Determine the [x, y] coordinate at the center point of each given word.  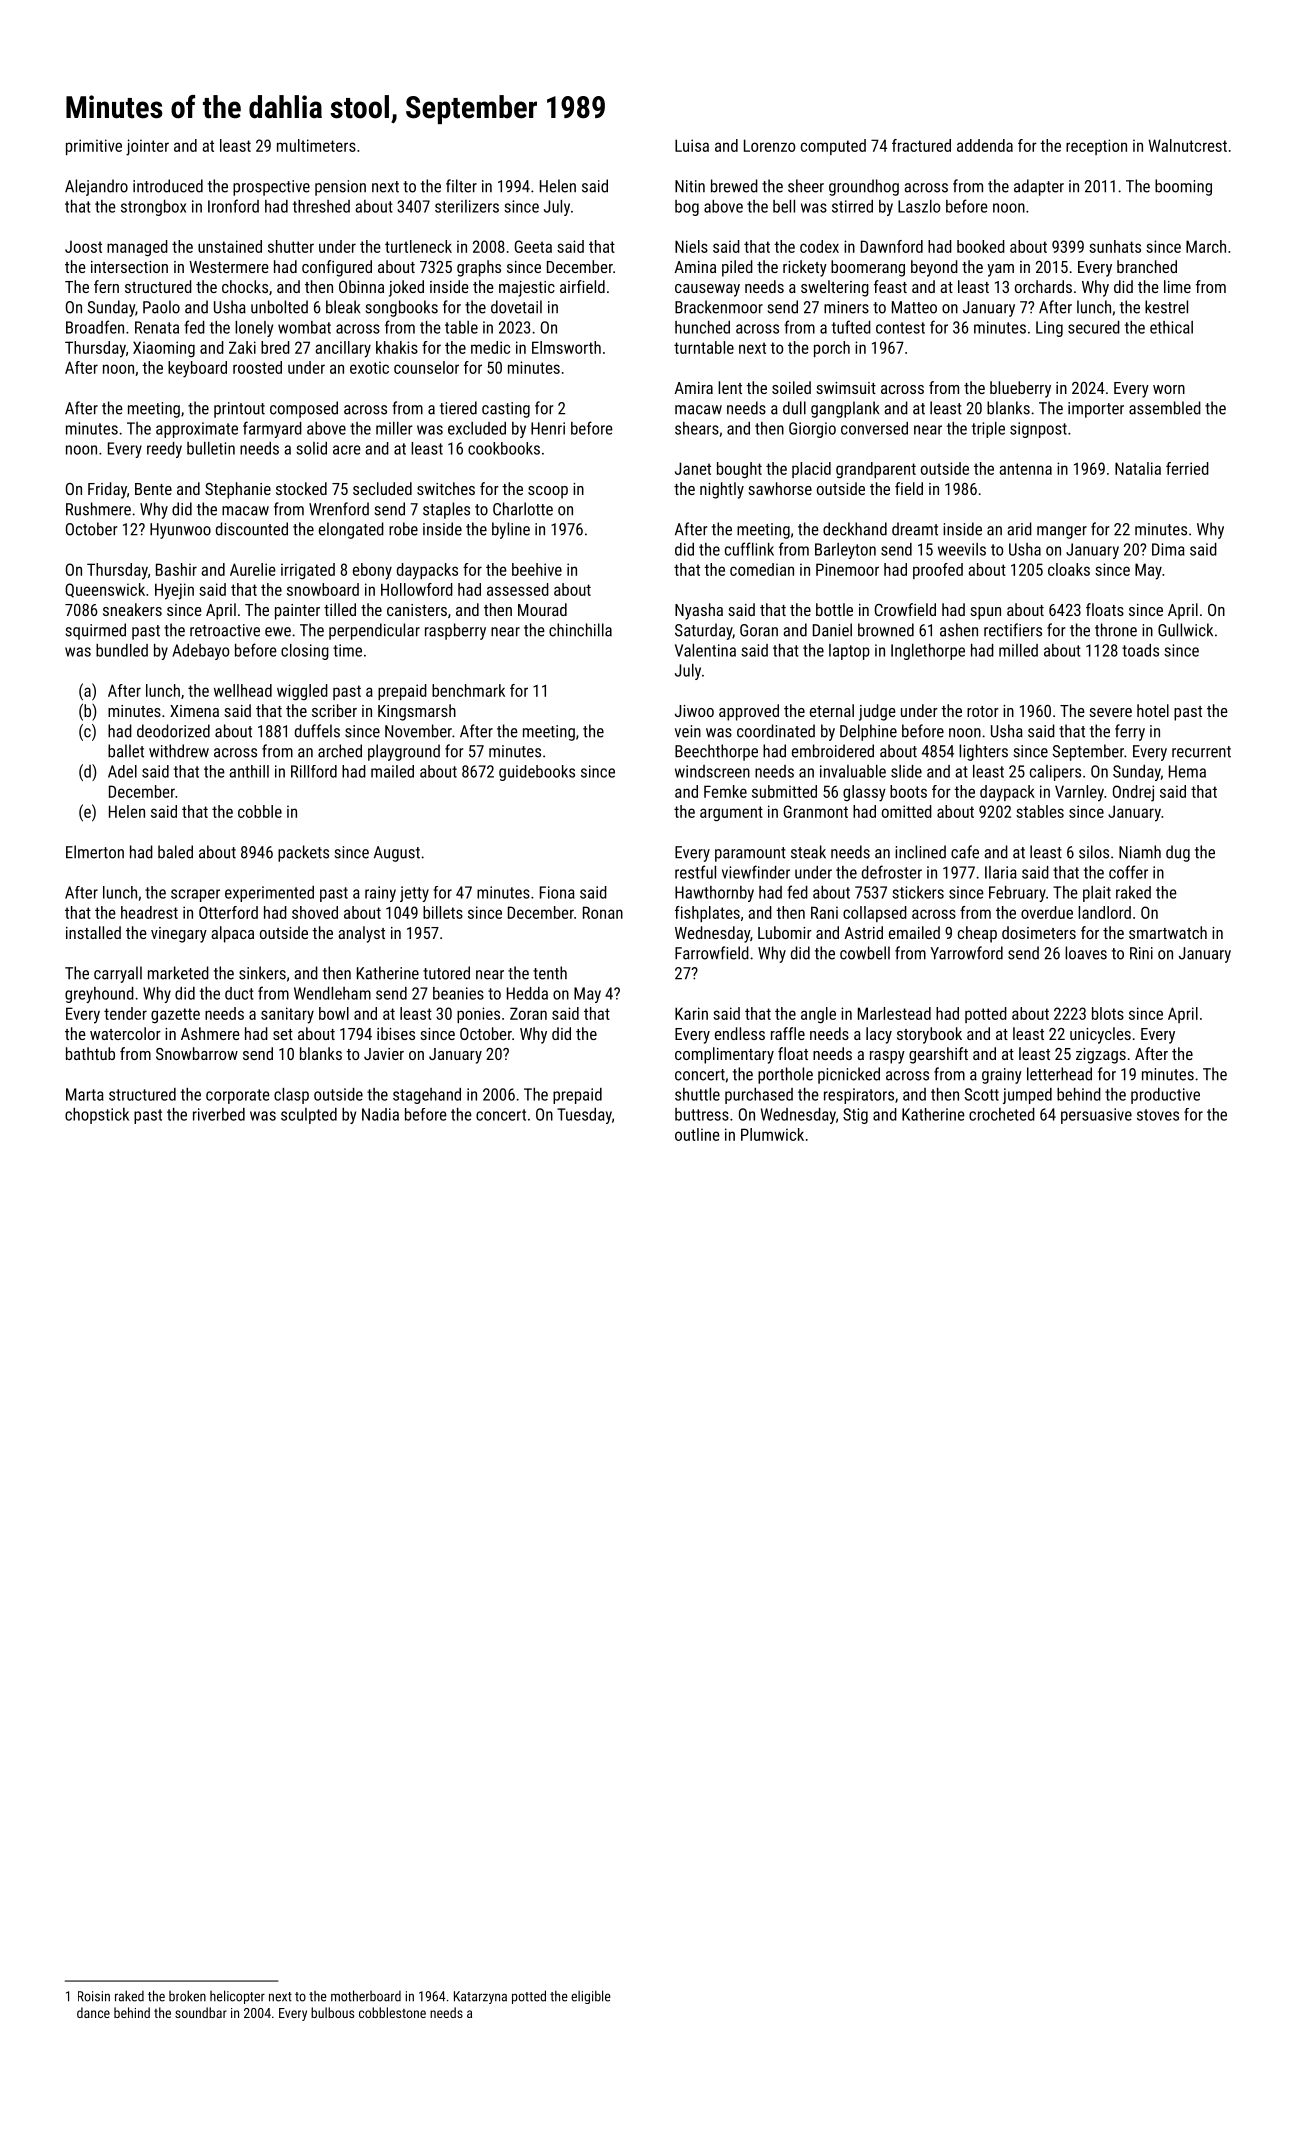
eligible [591, 1997]
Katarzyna [480, 1997]
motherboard [366, 1996]
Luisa [692, 145]
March [1206, 246]
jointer [147, 147]
